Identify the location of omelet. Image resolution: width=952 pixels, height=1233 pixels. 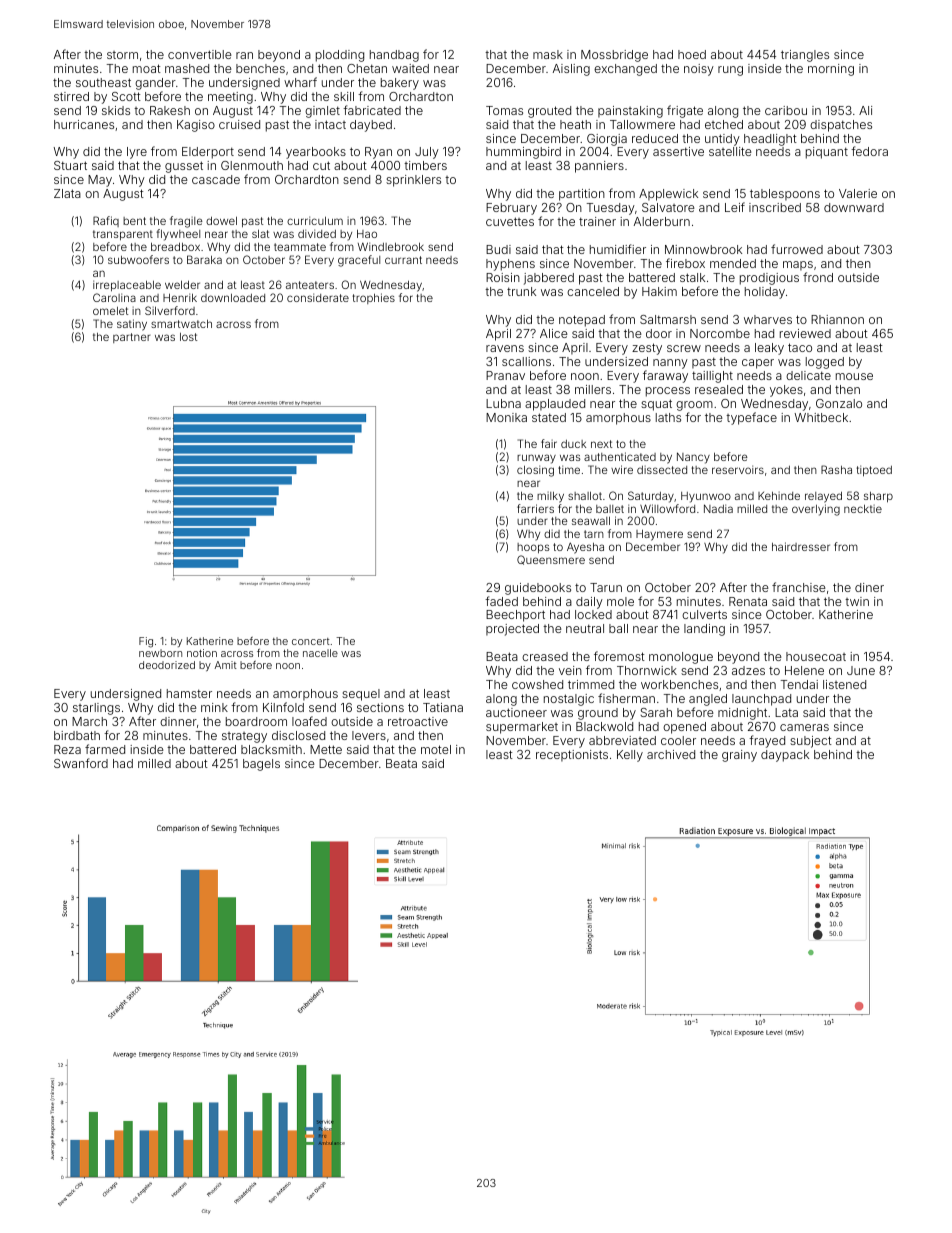
(110, 311).
